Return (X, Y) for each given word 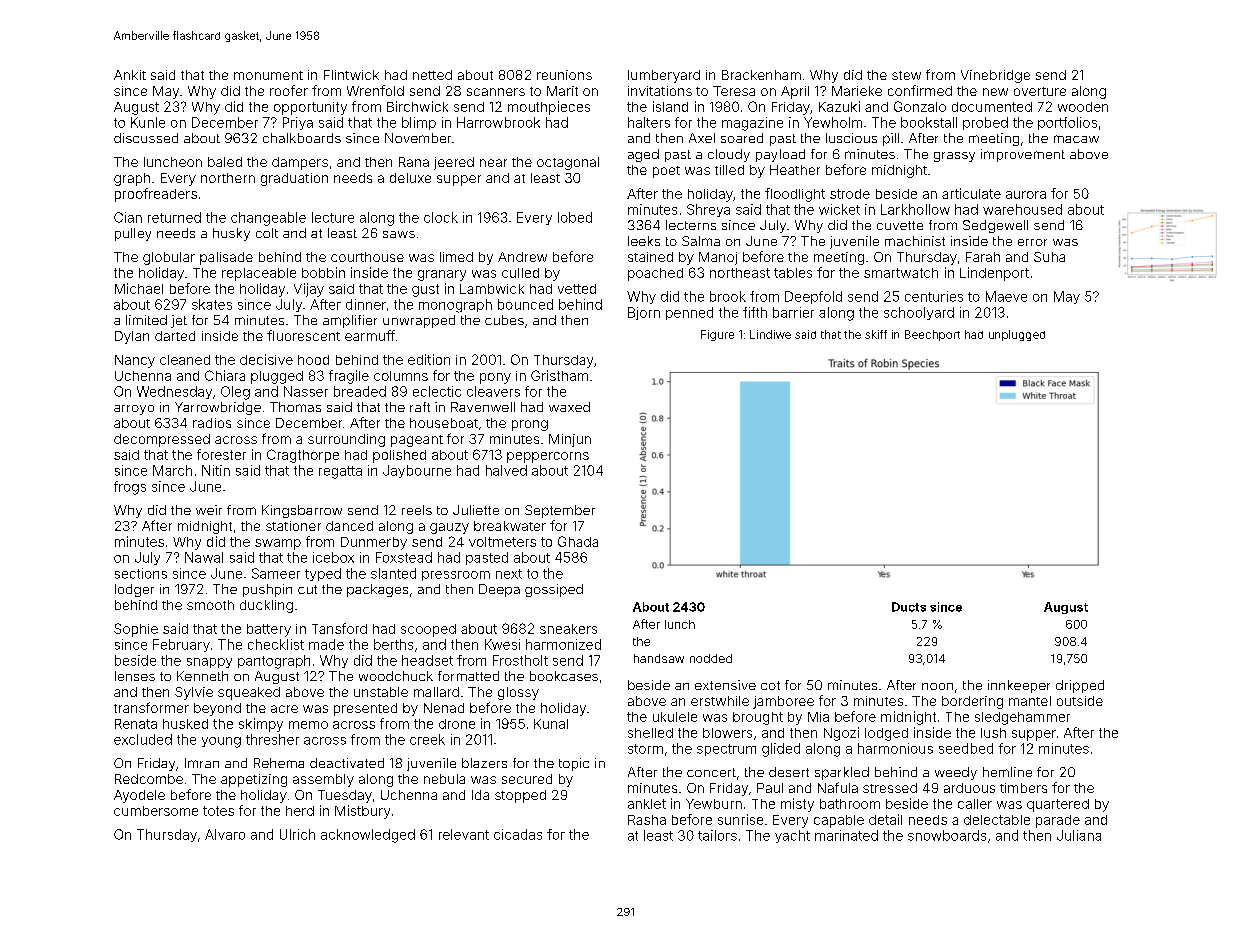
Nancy (135, 361)
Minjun (570, 440)
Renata (136, 724)
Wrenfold (375, 90)
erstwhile (720, 701)
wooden (1083, 107)
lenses (135, 676)
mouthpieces (549, 108)
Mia (818, 717)
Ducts (909, 607)
